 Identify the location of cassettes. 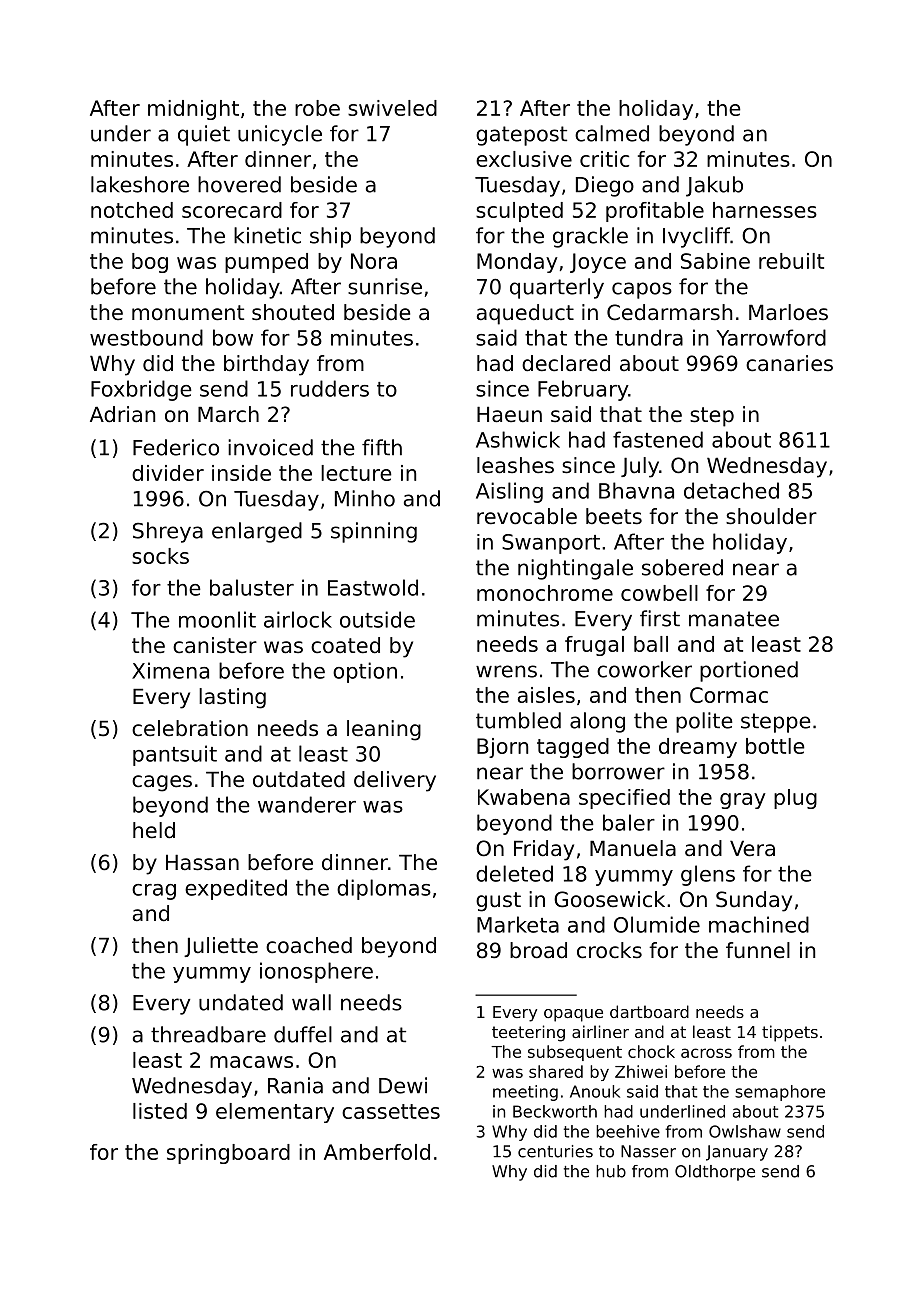
(391, 1111).
